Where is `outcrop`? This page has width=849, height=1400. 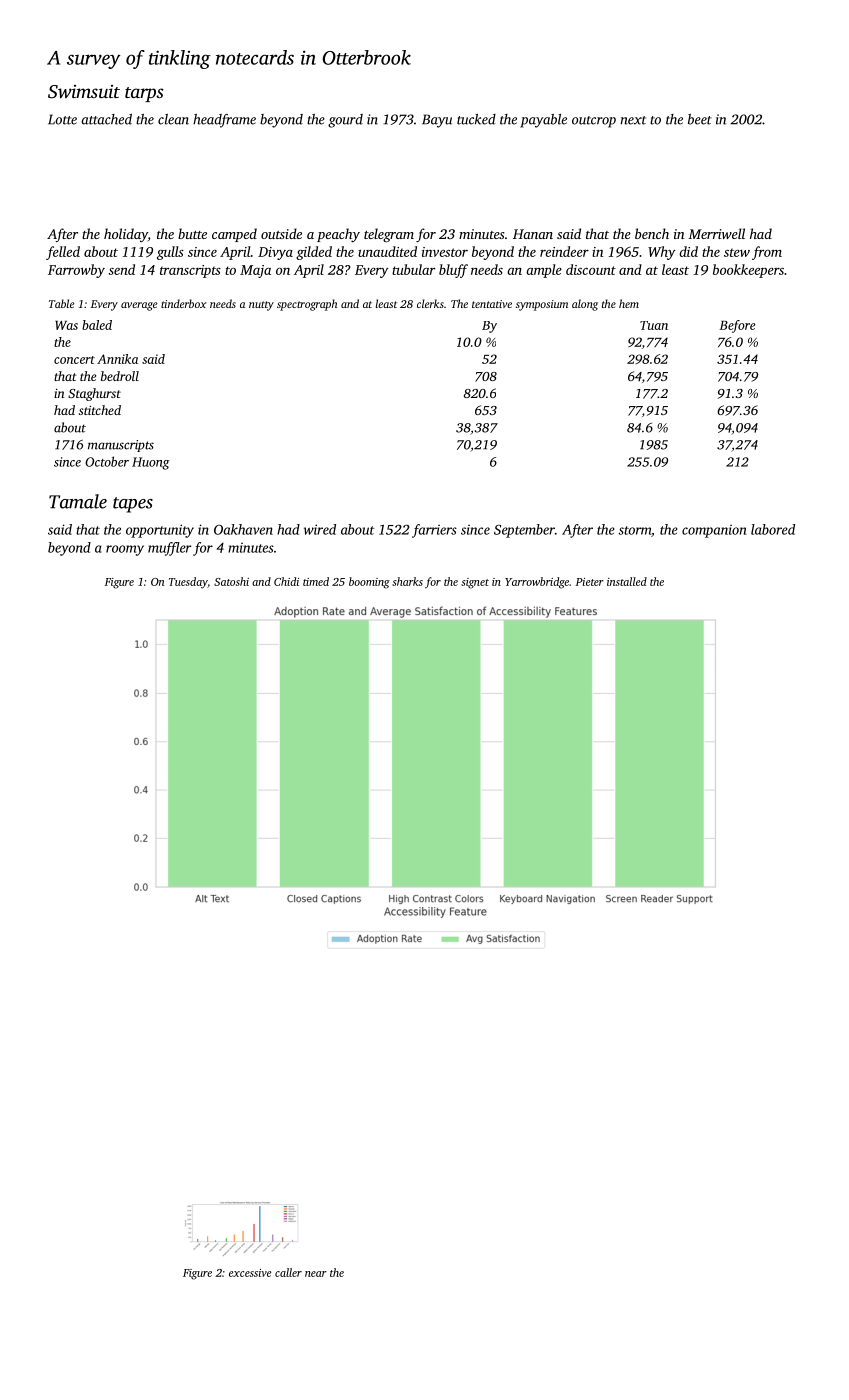 outcrop is located at coordinates (594, 122).
